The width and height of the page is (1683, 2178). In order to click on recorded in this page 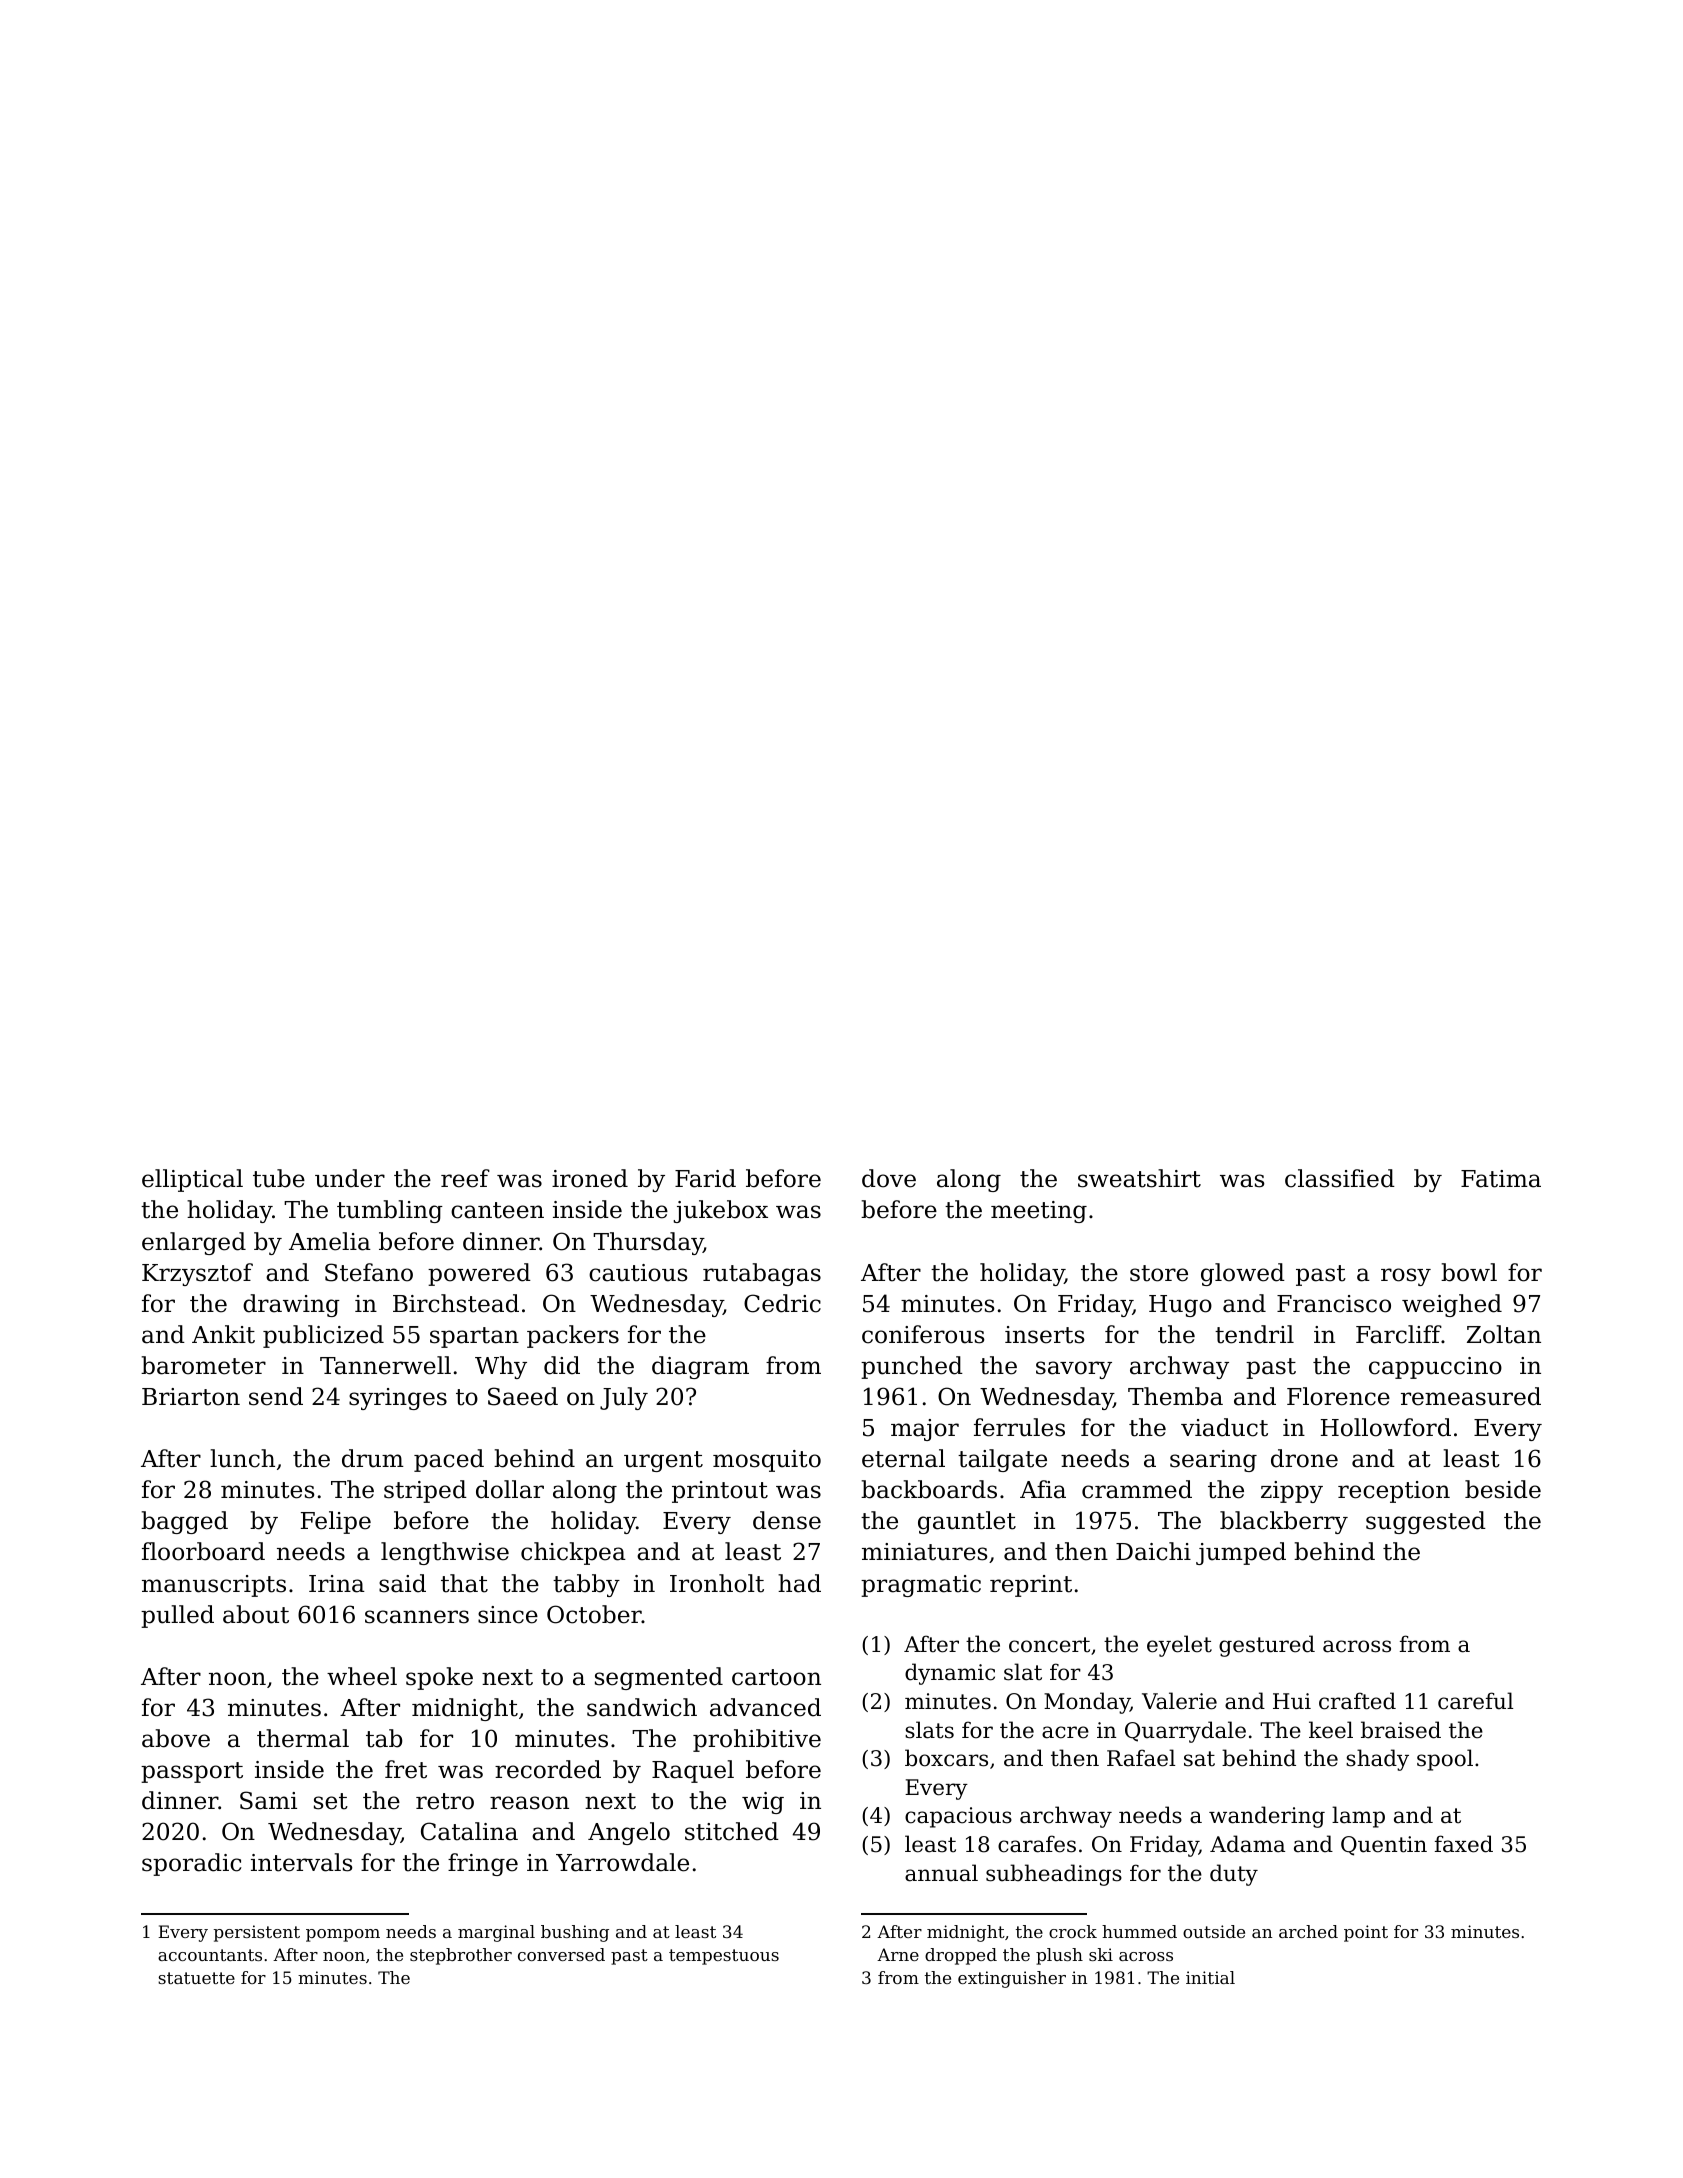, I will do `click(548, 1769)`.
